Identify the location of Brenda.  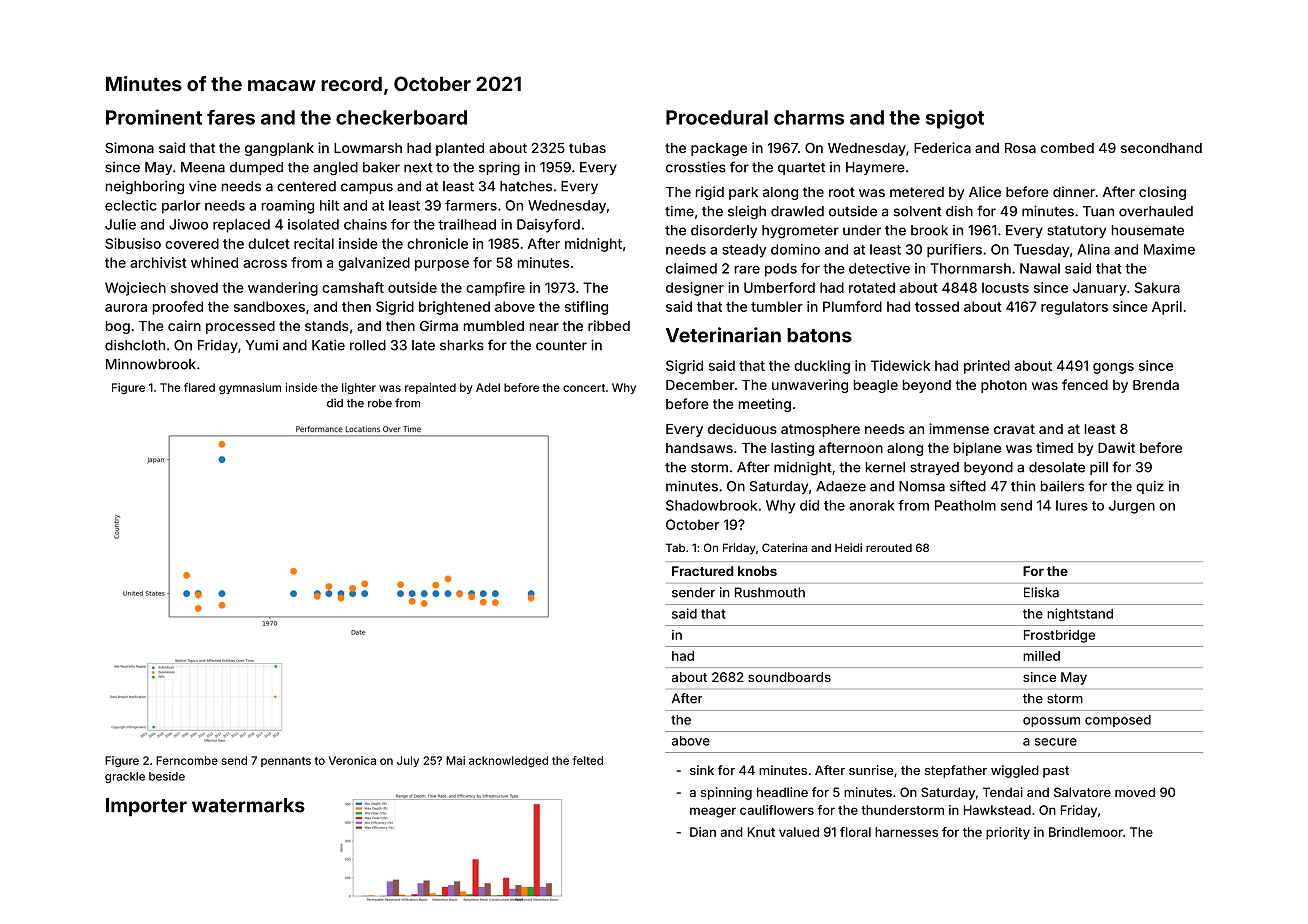
(1156, 385).
